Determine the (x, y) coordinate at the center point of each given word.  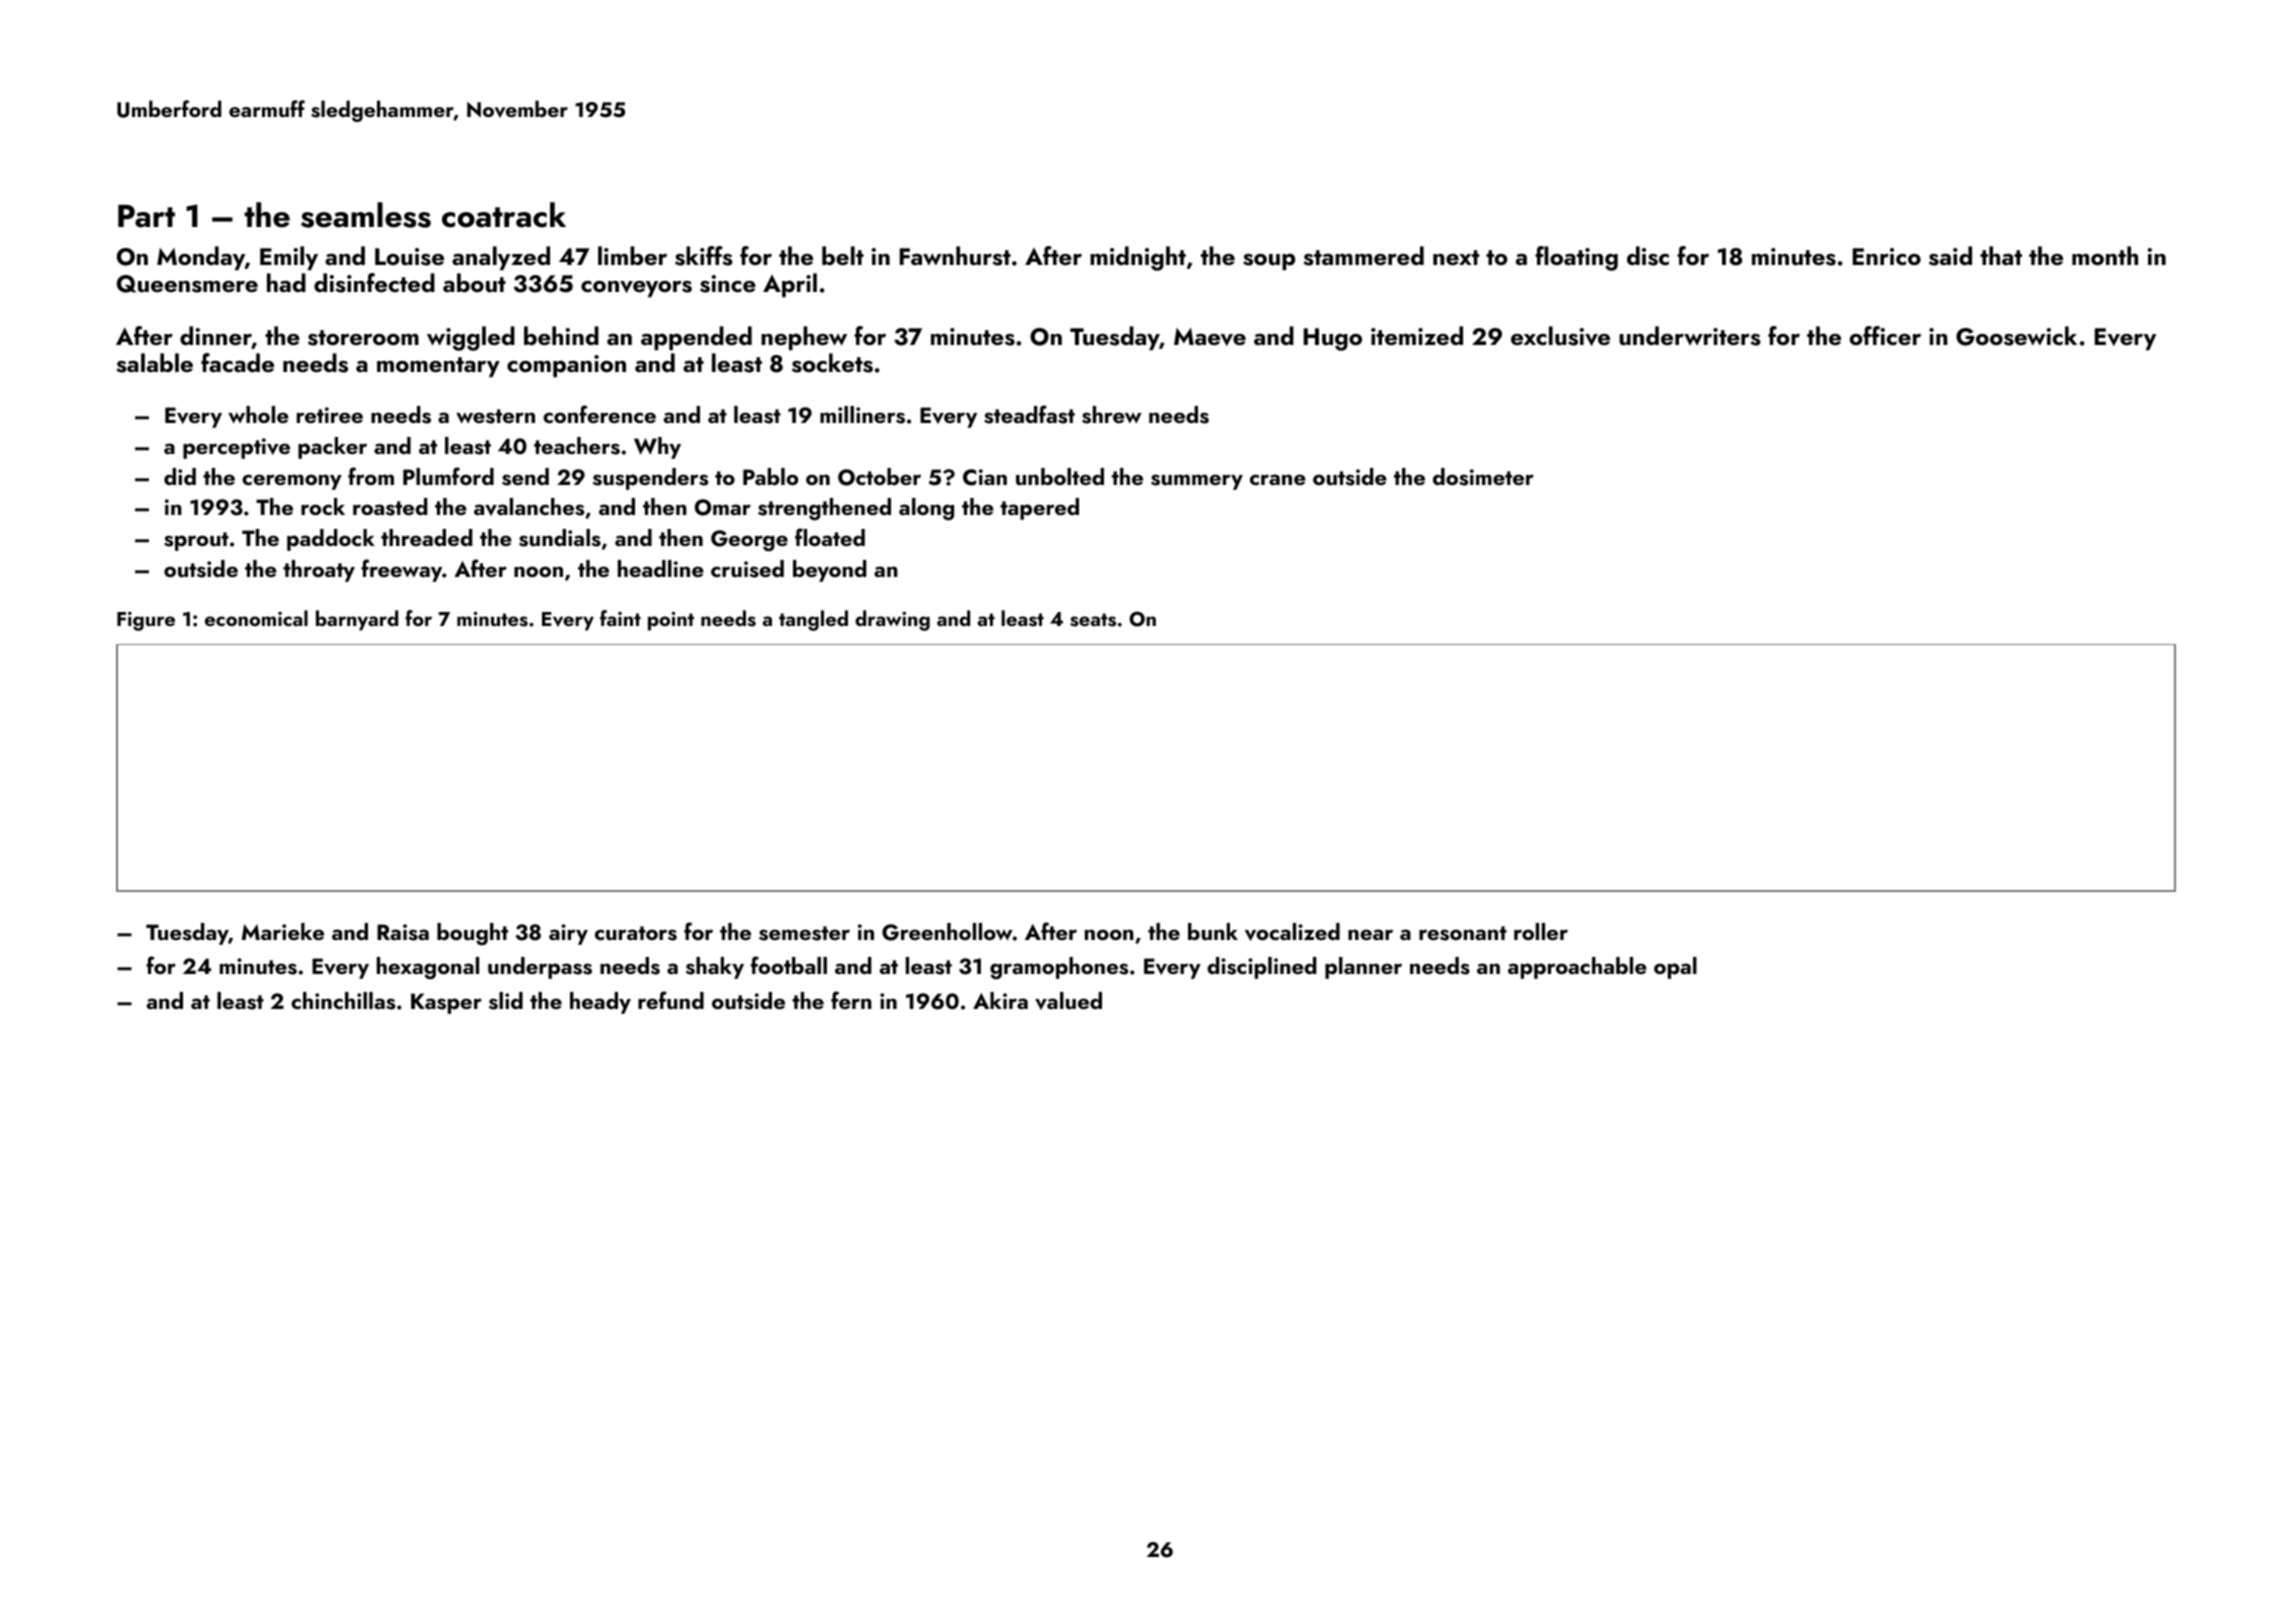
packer (332, 448)
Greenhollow (947, 932)
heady (600, 1003)
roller (1541, 931)
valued (1068, 1001)
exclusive (1560, 336)
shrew (1112, 415)
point (671, 621)
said (1950, 256)
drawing (892, 620)
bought (472, 934)
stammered (1364, 256)
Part (146, 216)
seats (1093, 620)
